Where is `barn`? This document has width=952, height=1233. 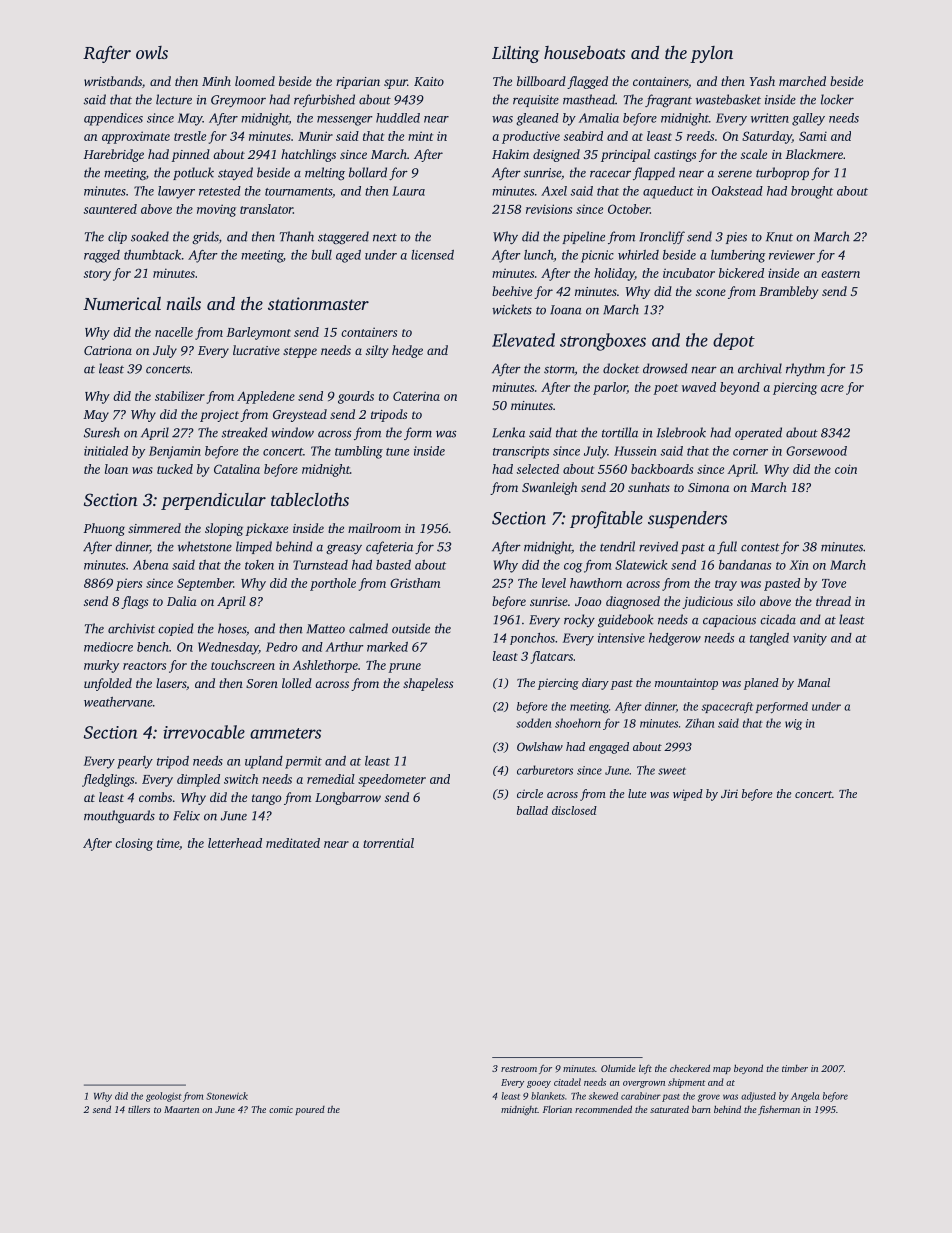
barn is located at coordinates (701, 1109).
